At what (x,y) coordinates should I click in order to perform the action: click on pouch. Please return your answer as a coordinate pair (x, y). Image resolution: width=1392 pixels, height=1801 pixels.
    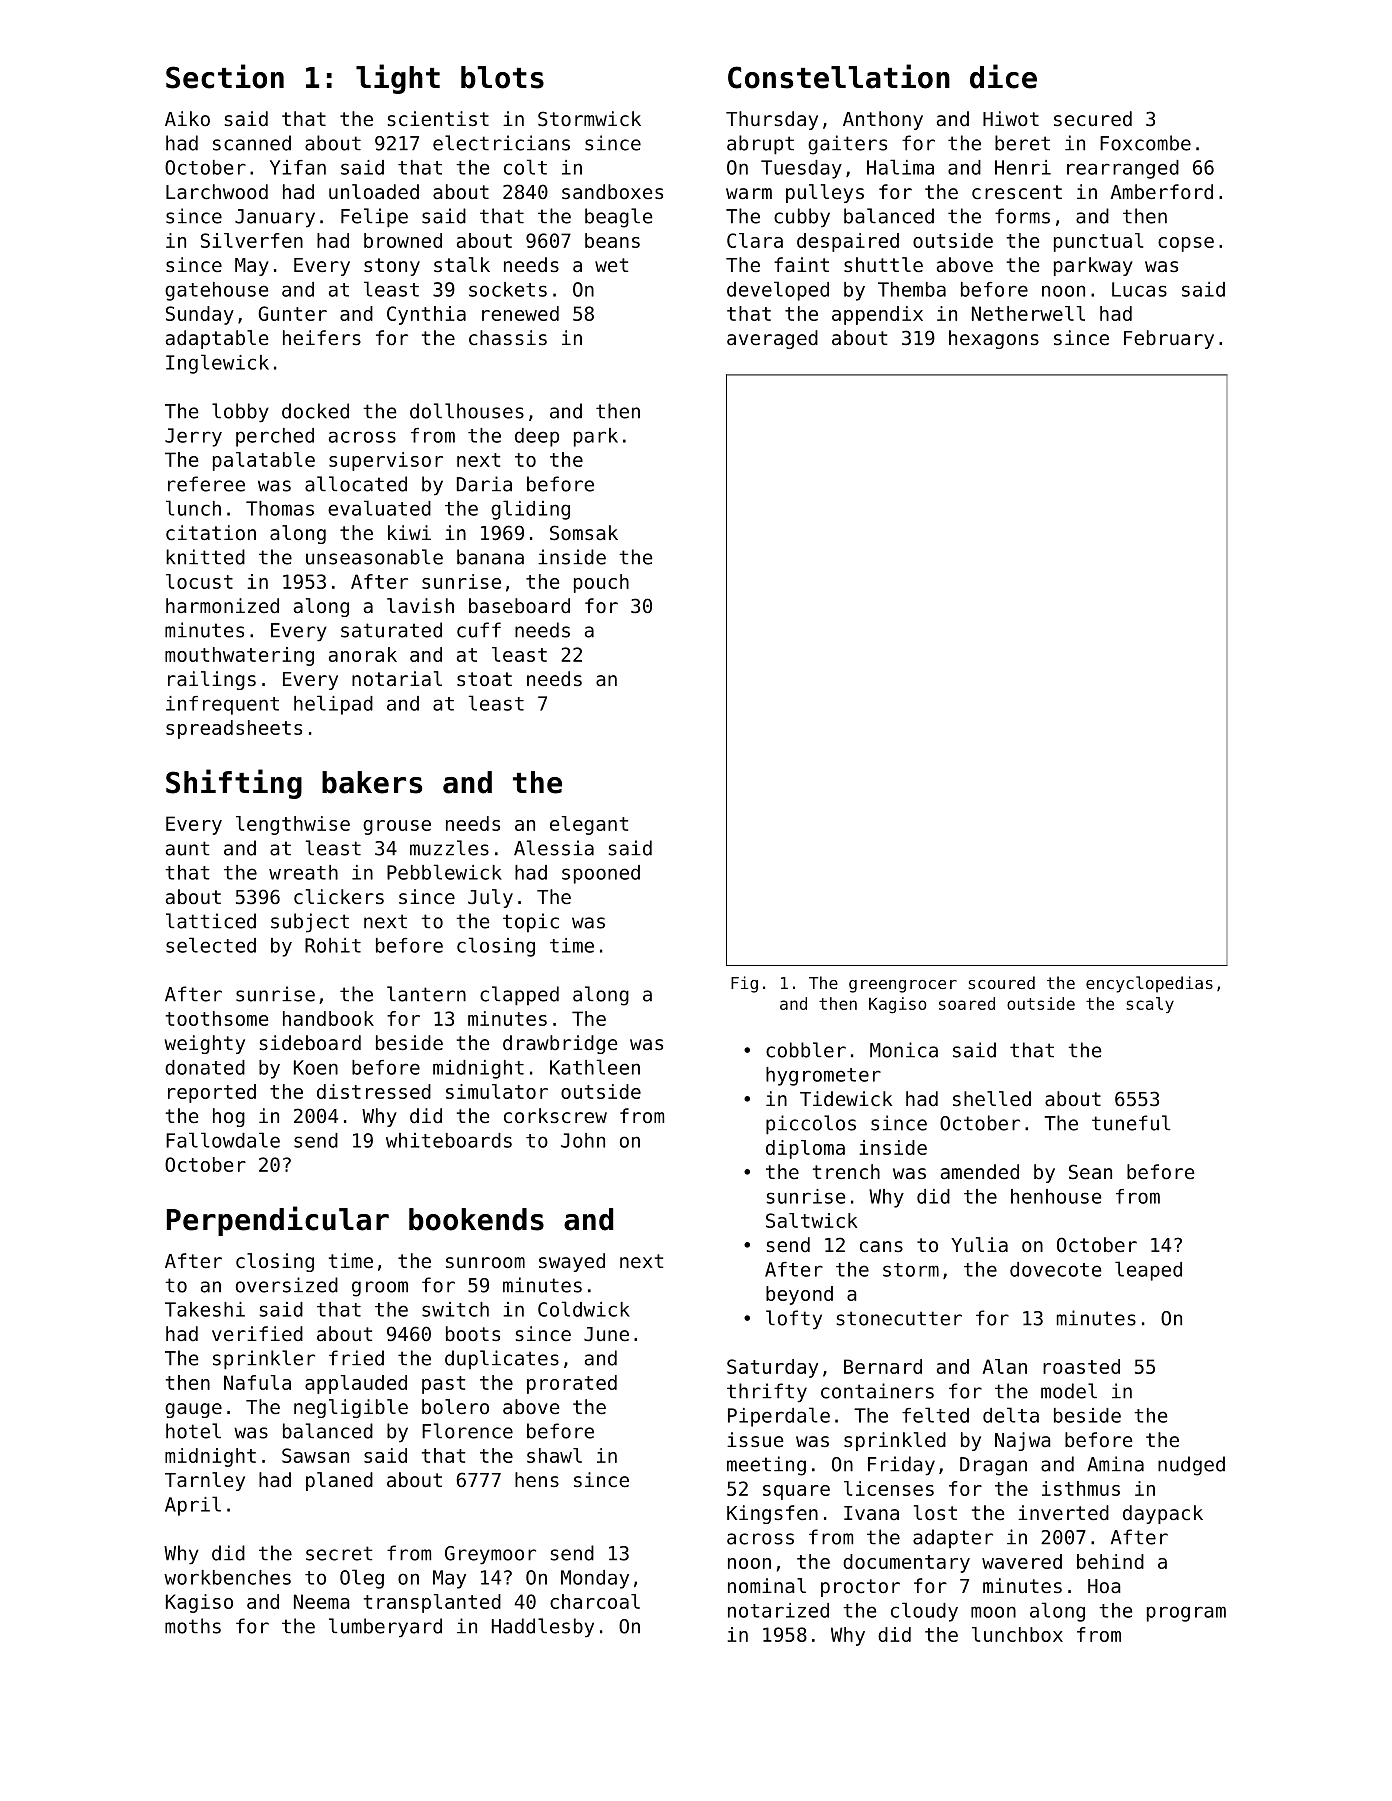
    Looking at the image, I should click on (601, 583).
